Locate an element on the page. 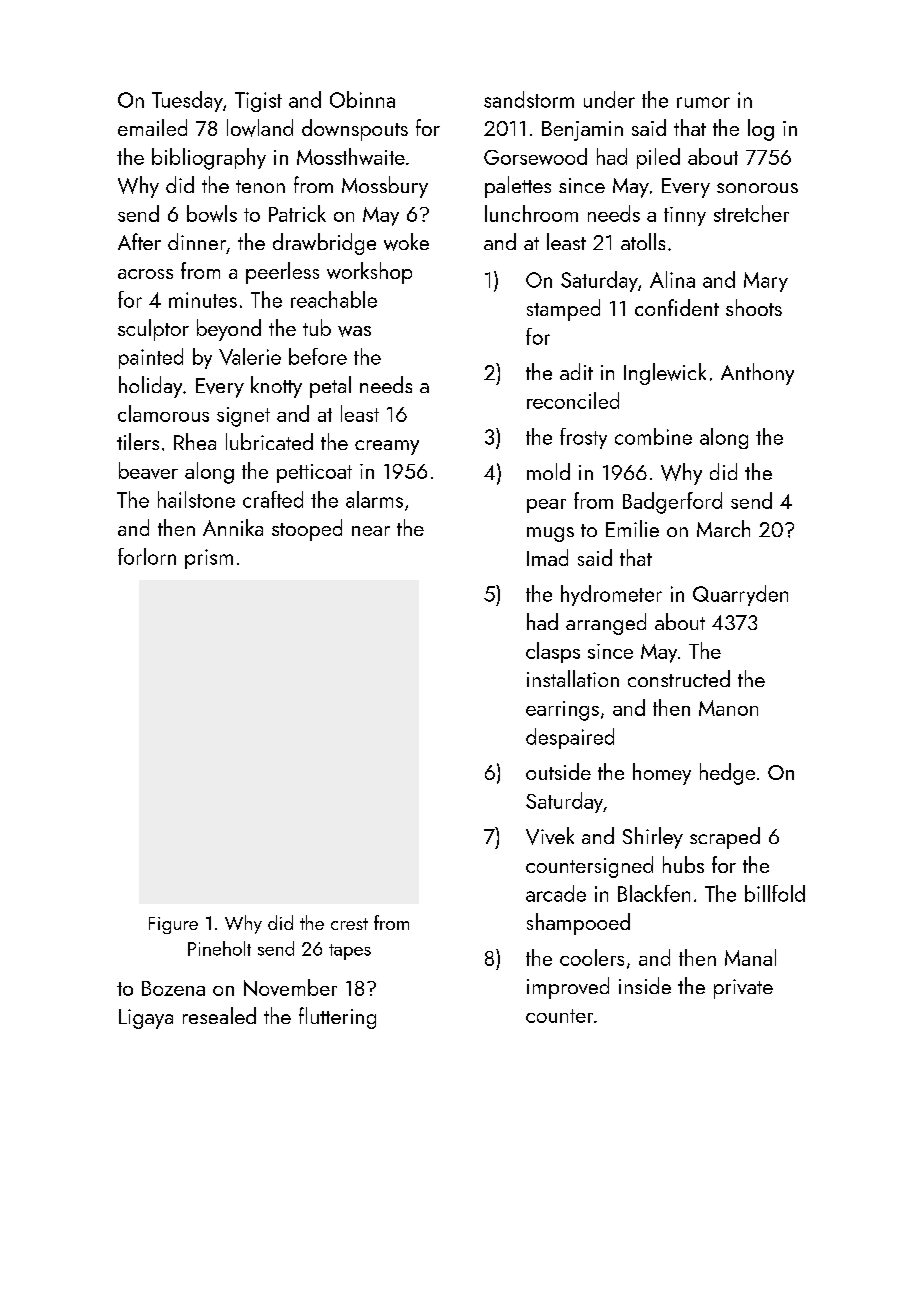 The height and width of the page is (1311, 924). Vivek is located at coordinates (550, 836).
